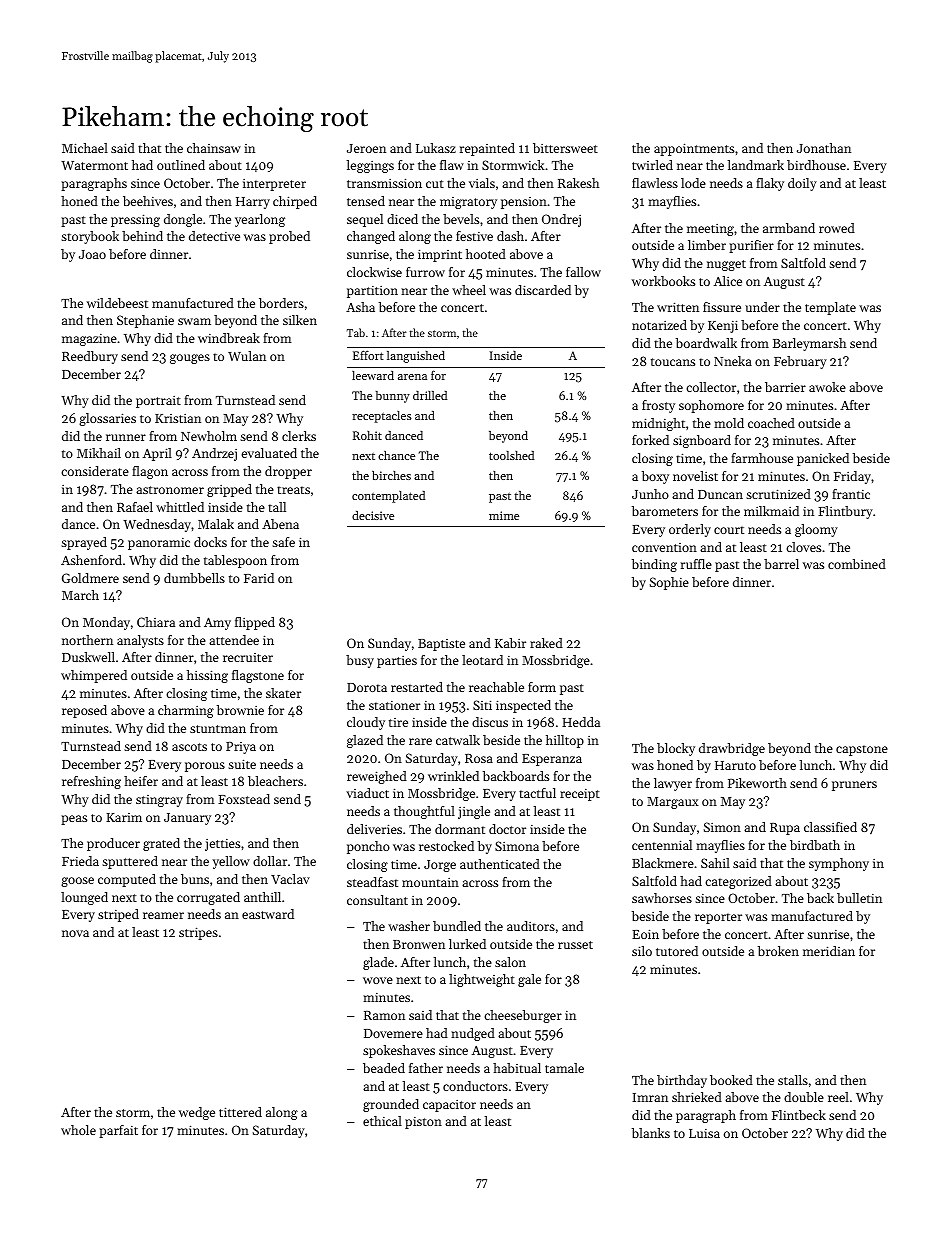 The height and width of the screenshot is (1233, 952). I want to click on ethical, so click(382, 1121).
